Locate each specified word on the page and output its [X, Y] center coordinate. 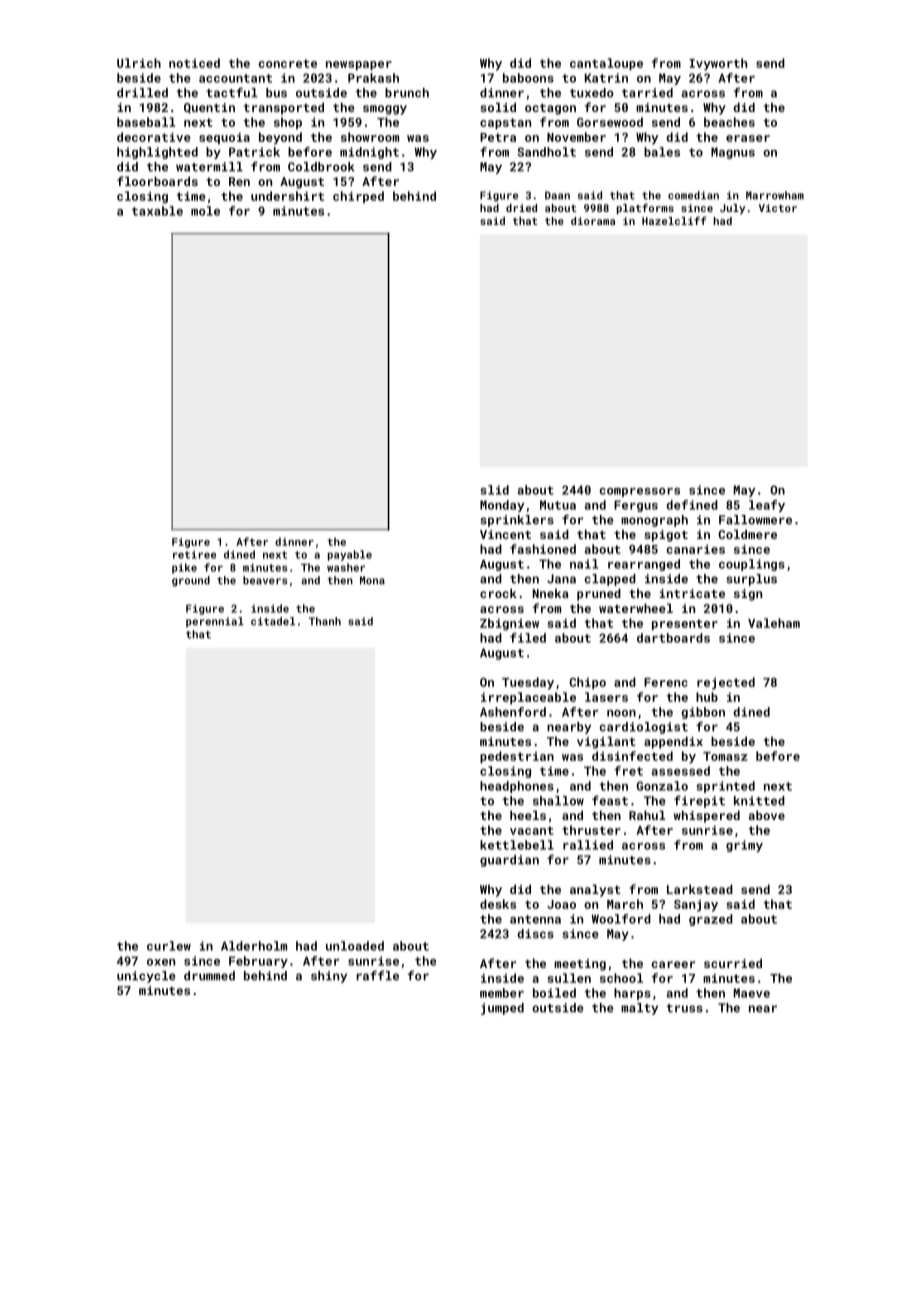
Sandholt [546, 152]
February [258, 962]
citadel [273, 621]
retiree [194, 554]
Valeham [774, 623]
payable [350, 555]
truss [685, 1008]
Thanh [325, 621]
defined [692, 505]
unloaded [355, 946]
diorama [593, 221]
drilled [142, 93]
